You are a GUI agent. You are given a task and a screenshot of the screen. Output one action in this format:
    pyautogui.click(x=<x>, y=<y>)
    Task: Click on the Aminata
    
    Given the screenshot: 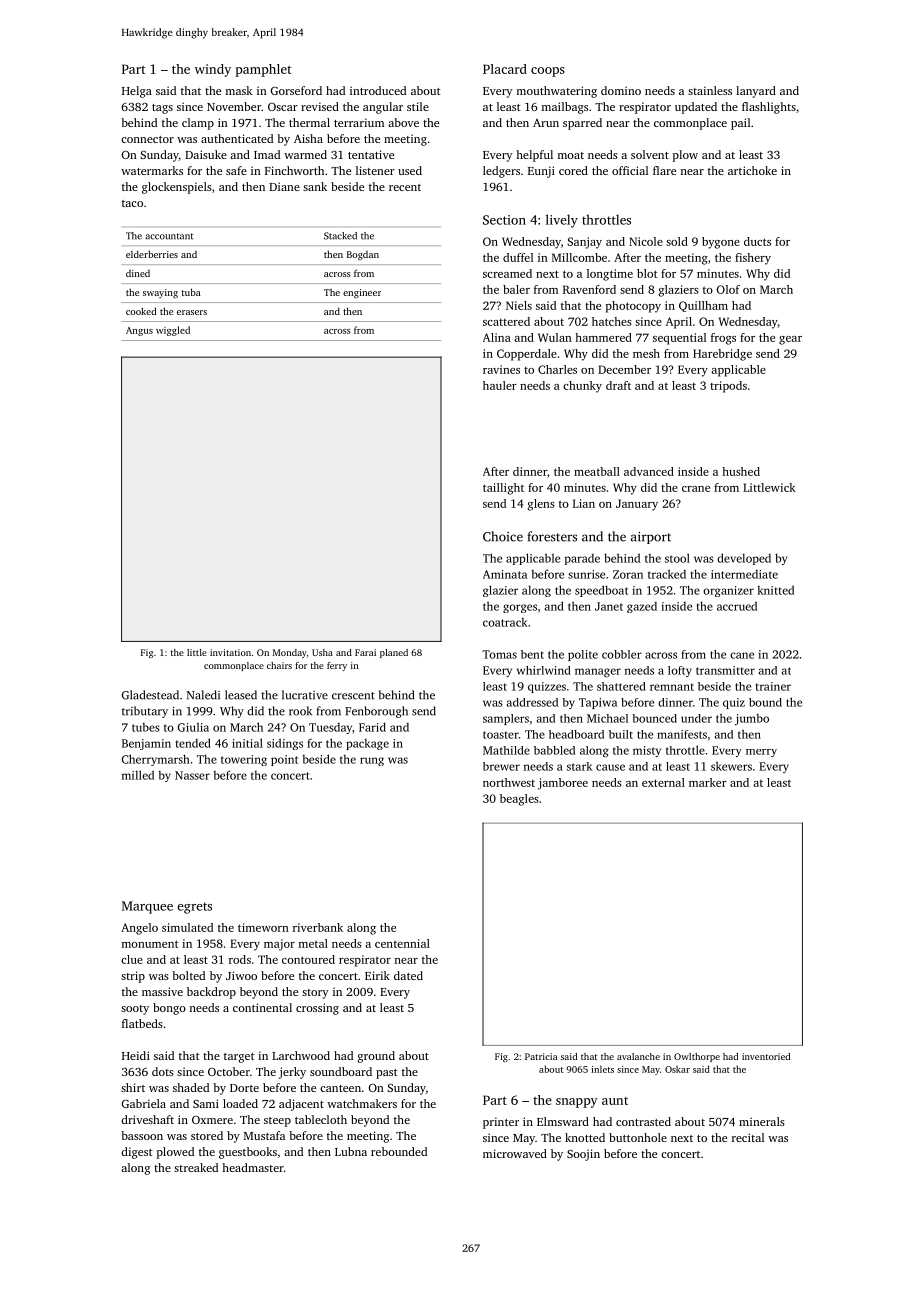 What is the action you would take?
    pyautogui.click(x=505, y=574)
